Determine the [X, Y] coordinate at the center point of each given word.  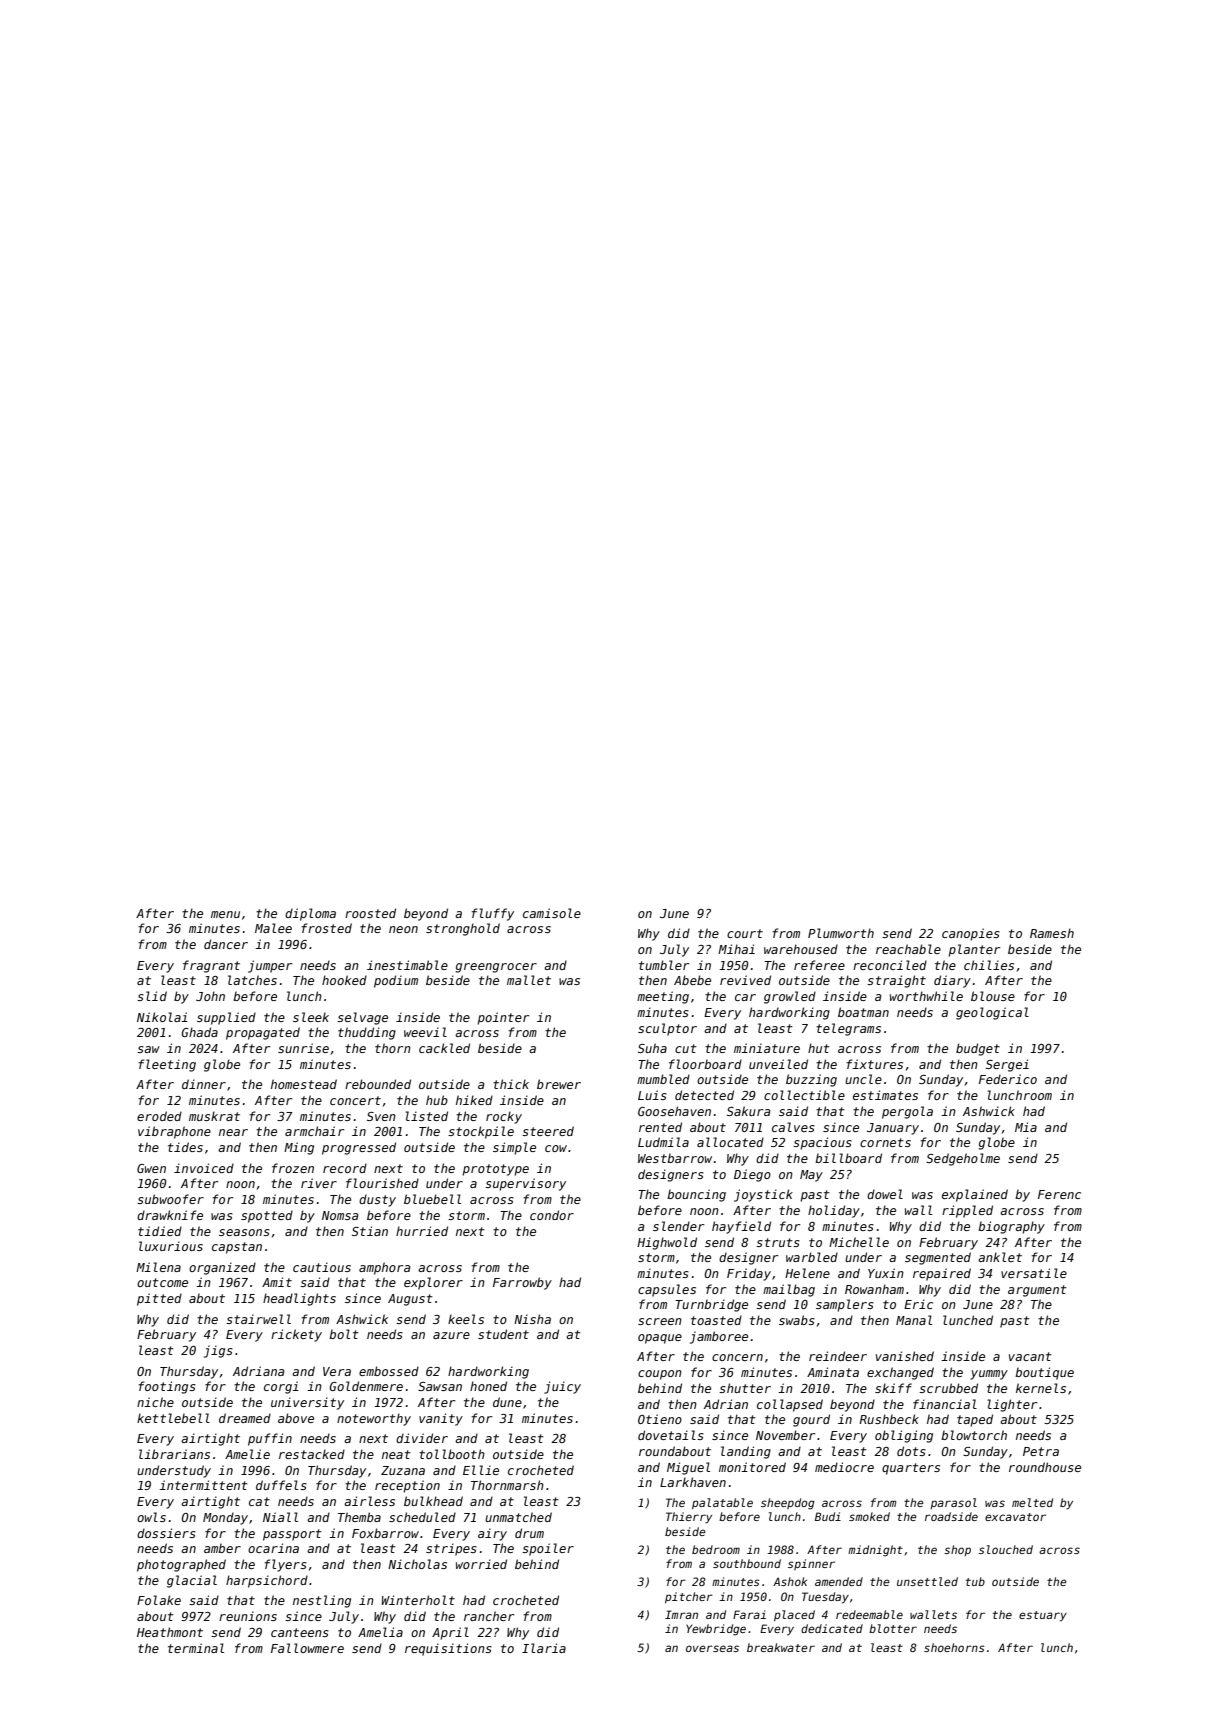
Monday [225, 1518]
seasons [244, 1232]
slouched [1006, 1549]
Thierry [689, 1518]
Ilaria [544, 1648]
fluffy [492, 914]
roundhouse [1045, 1467]
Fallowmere [307, 1648]
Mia [1026, 1127]
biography [1011, 1227]
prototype [495, 1170]
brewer [559, 1084]
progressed [359, 1148]
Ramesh [1052, 933]
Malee [273, 928]
